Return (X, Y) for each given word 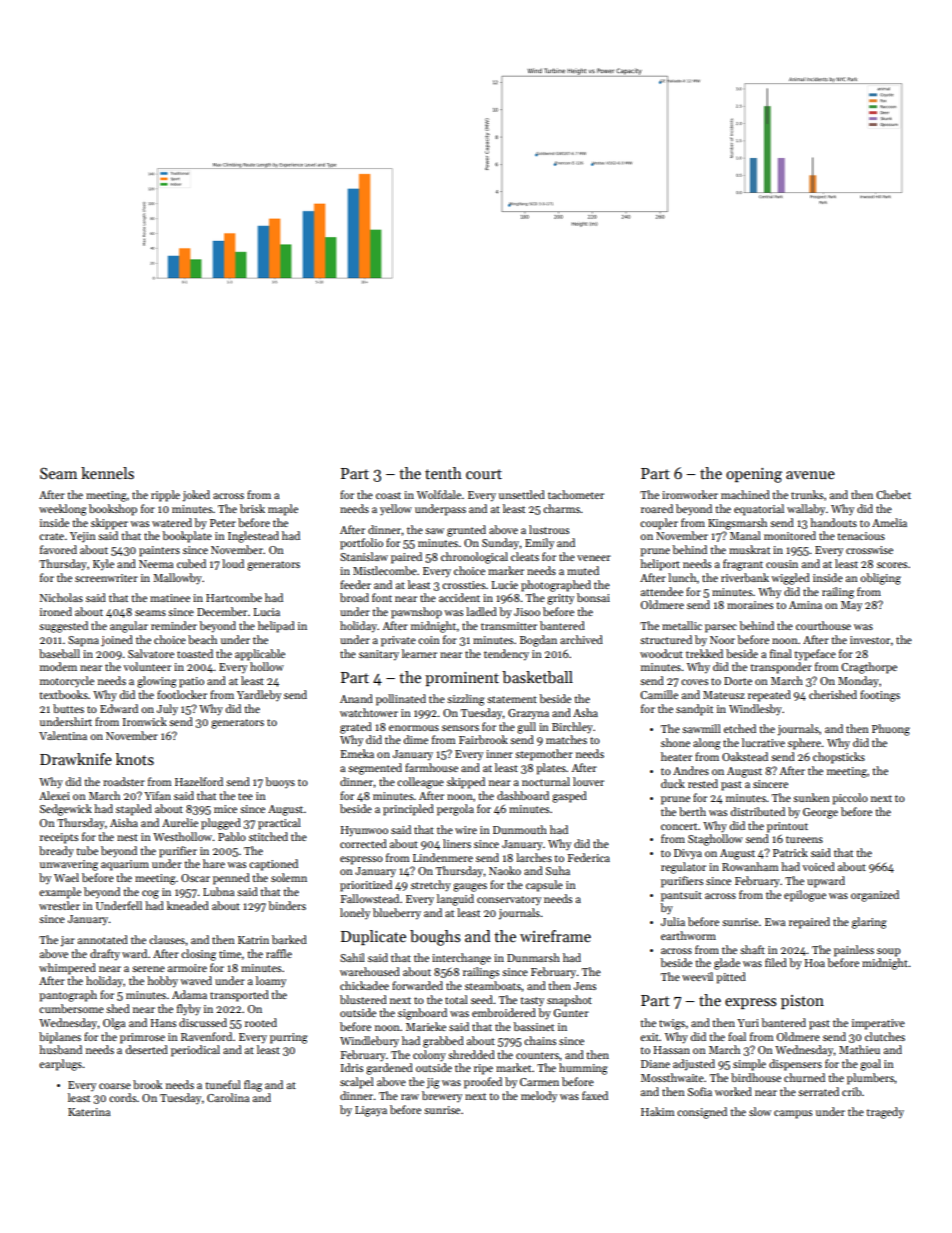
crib (851, 1091)
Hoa (814, 963)
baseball (59, 653)
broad (354, 597)
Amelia (889, 522)
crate (51, 536)
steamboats (493, 985)
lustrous (549, 529)
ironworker (690, 494)
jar (67, 941)
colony (429, 1056)
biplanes (60, 1038)
